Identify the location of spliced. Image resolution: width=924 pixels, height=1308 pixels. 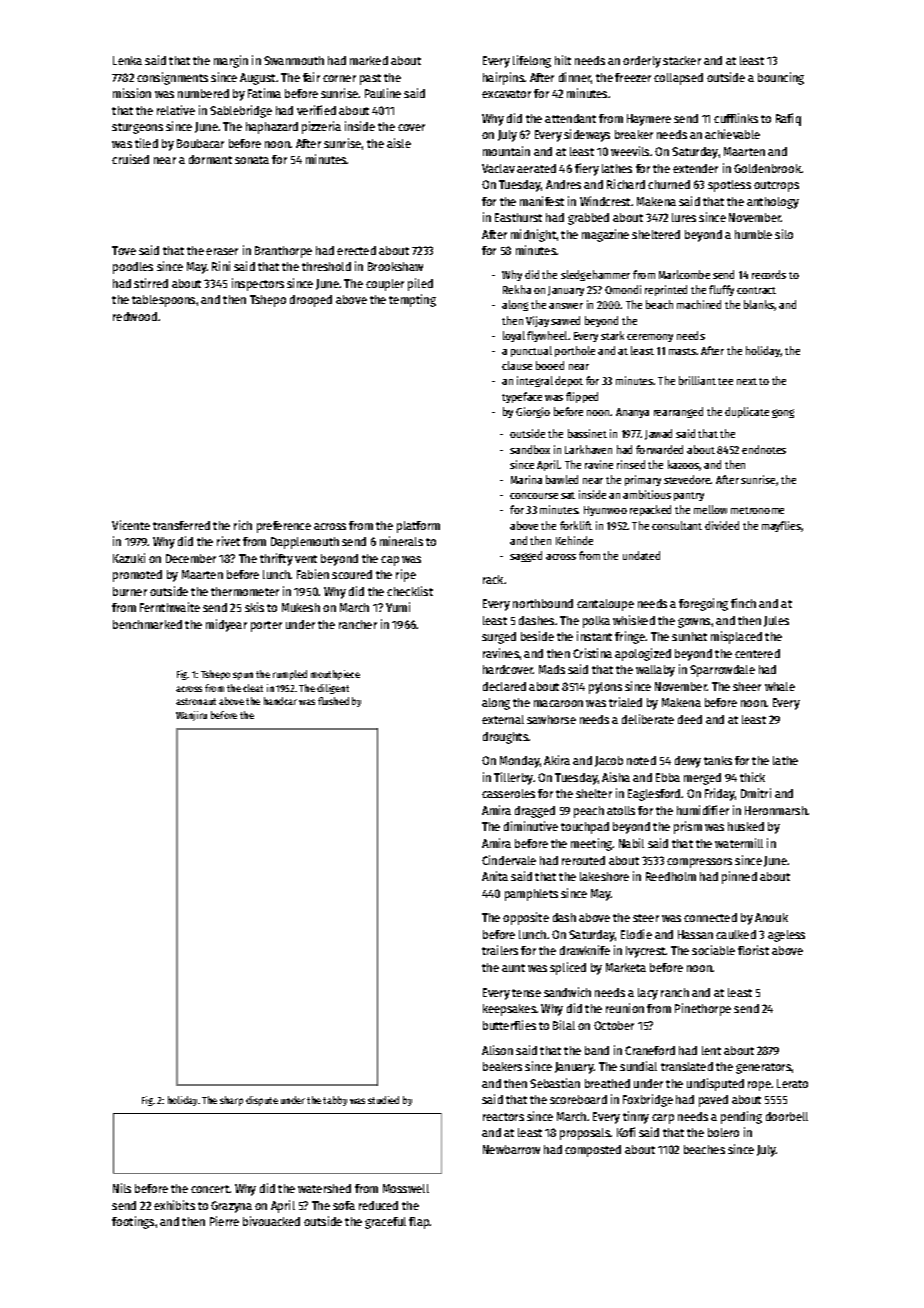
(568, 968).
